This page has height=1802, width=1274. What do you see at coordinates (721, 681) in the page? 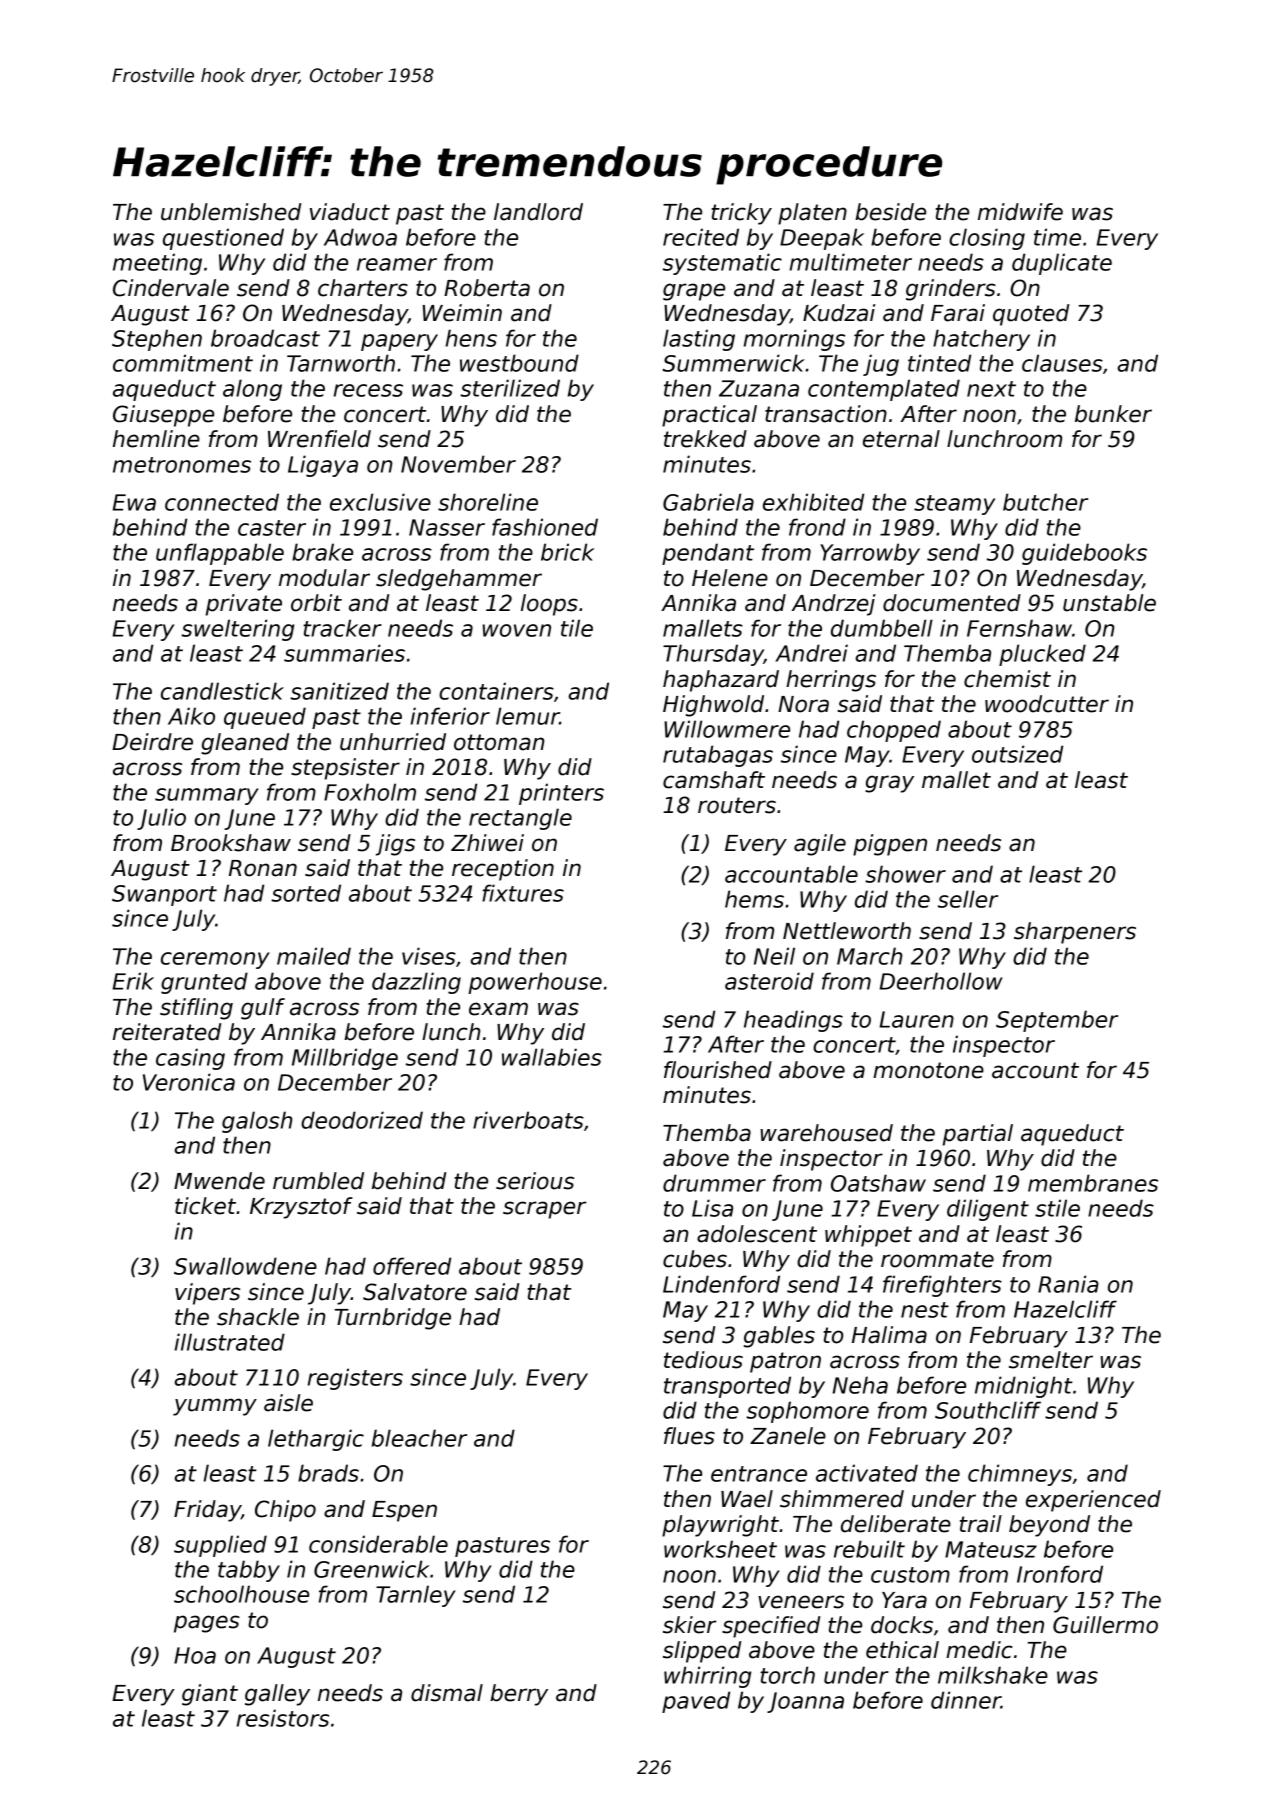
I see `haphazard` at bounding box center [721, 681].
